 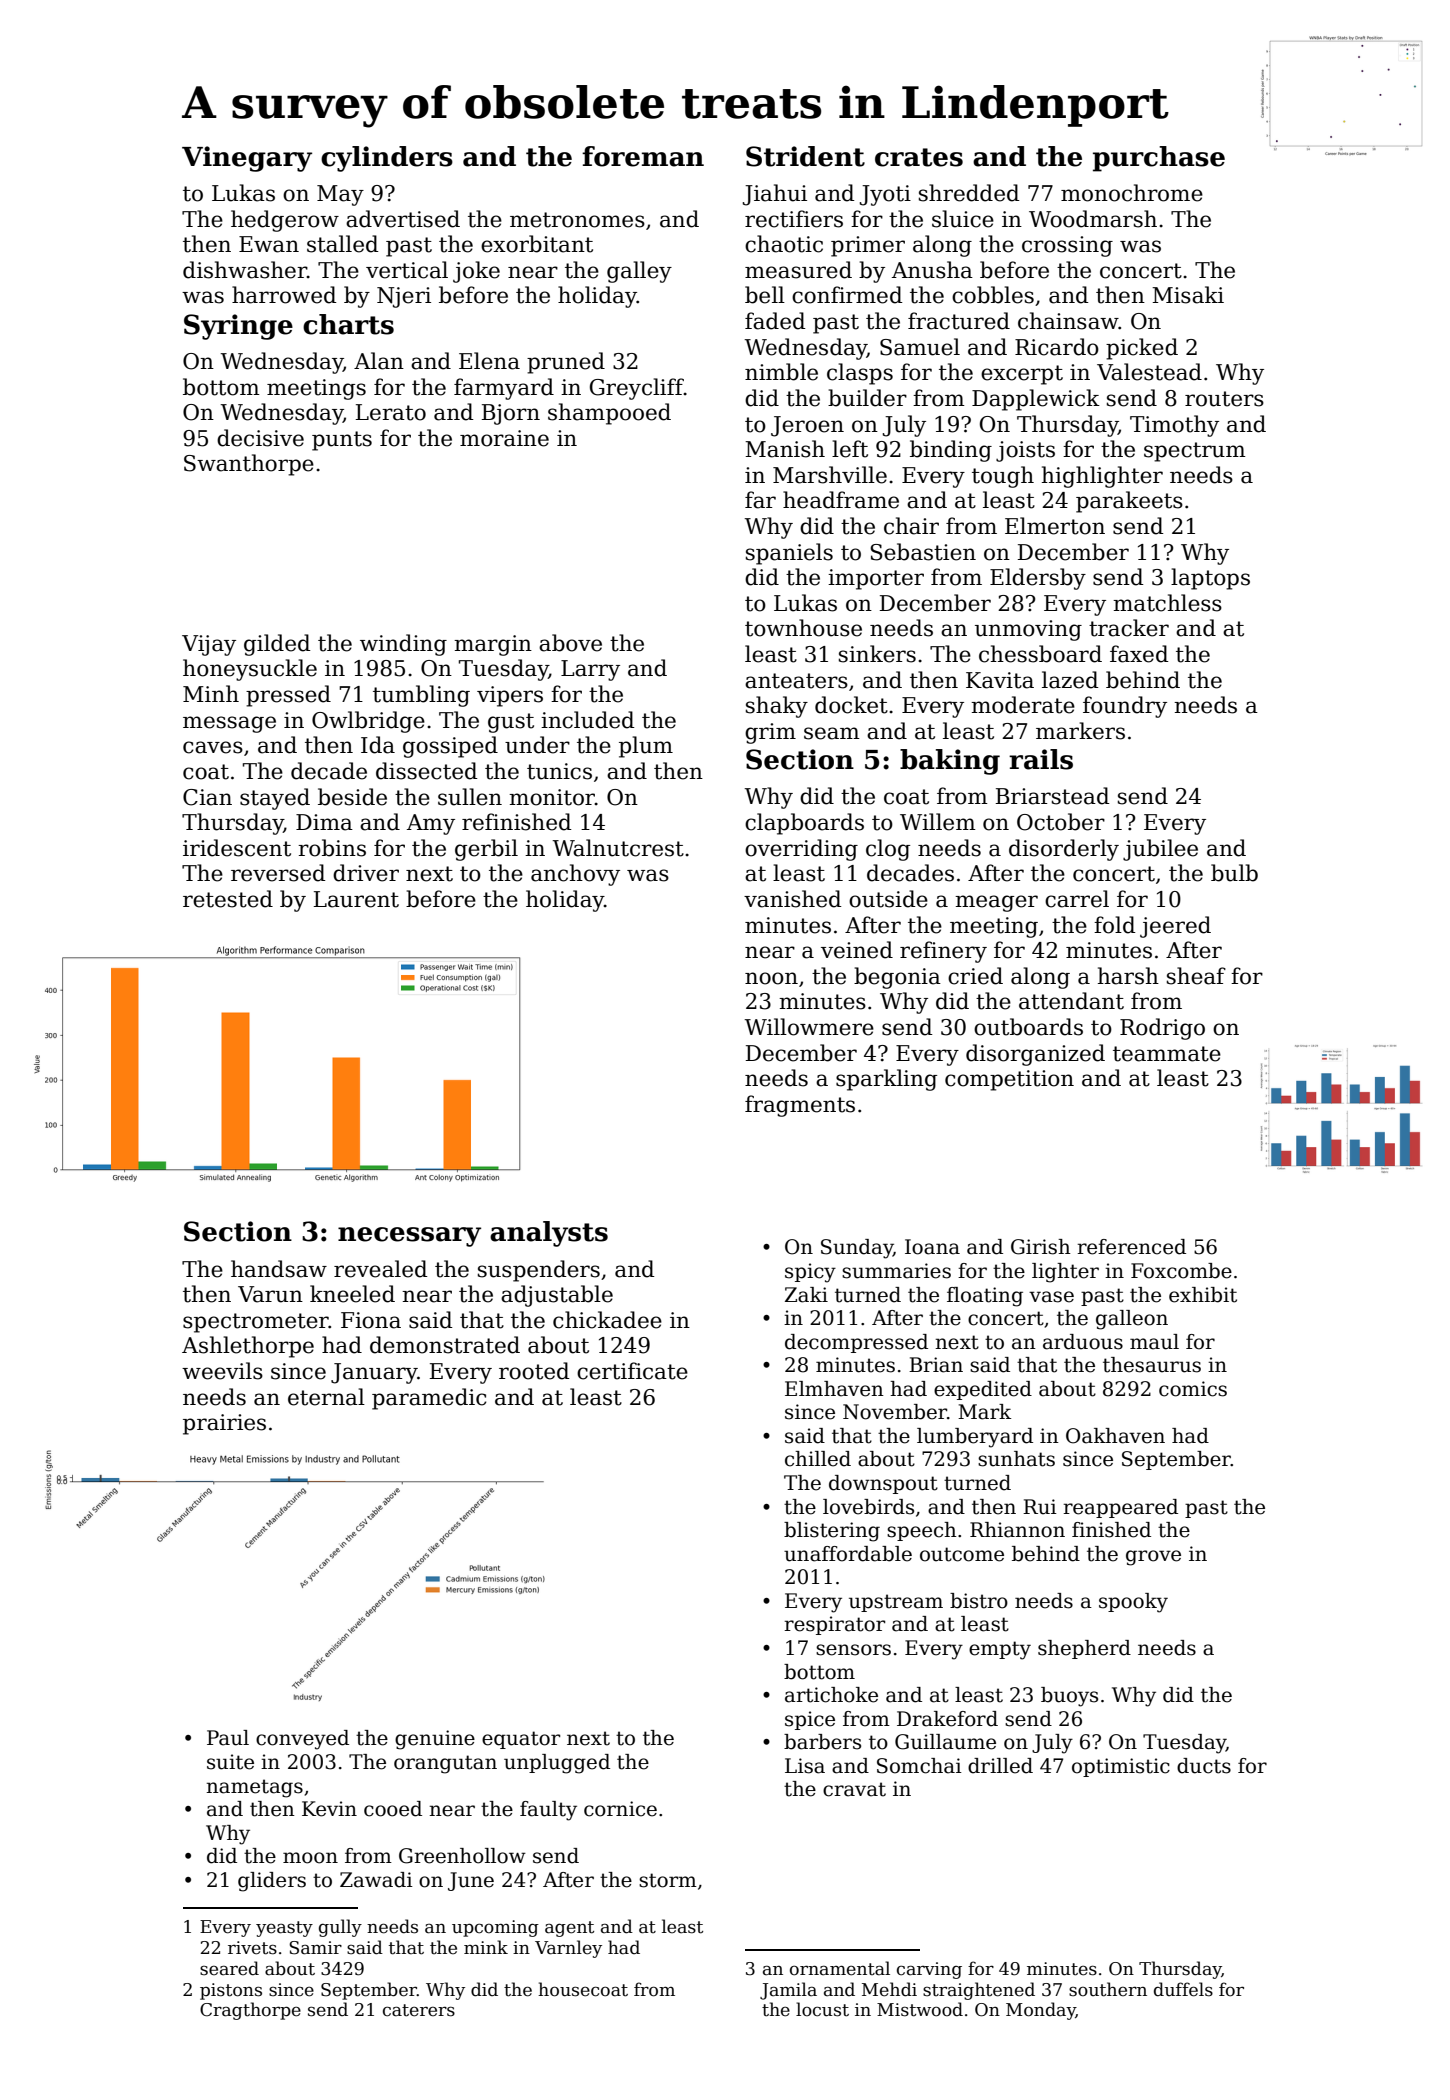 What do you see at coordinates (575, 875) in the screenshot?
I see `anchovy` at bounding box center [575, 875].
